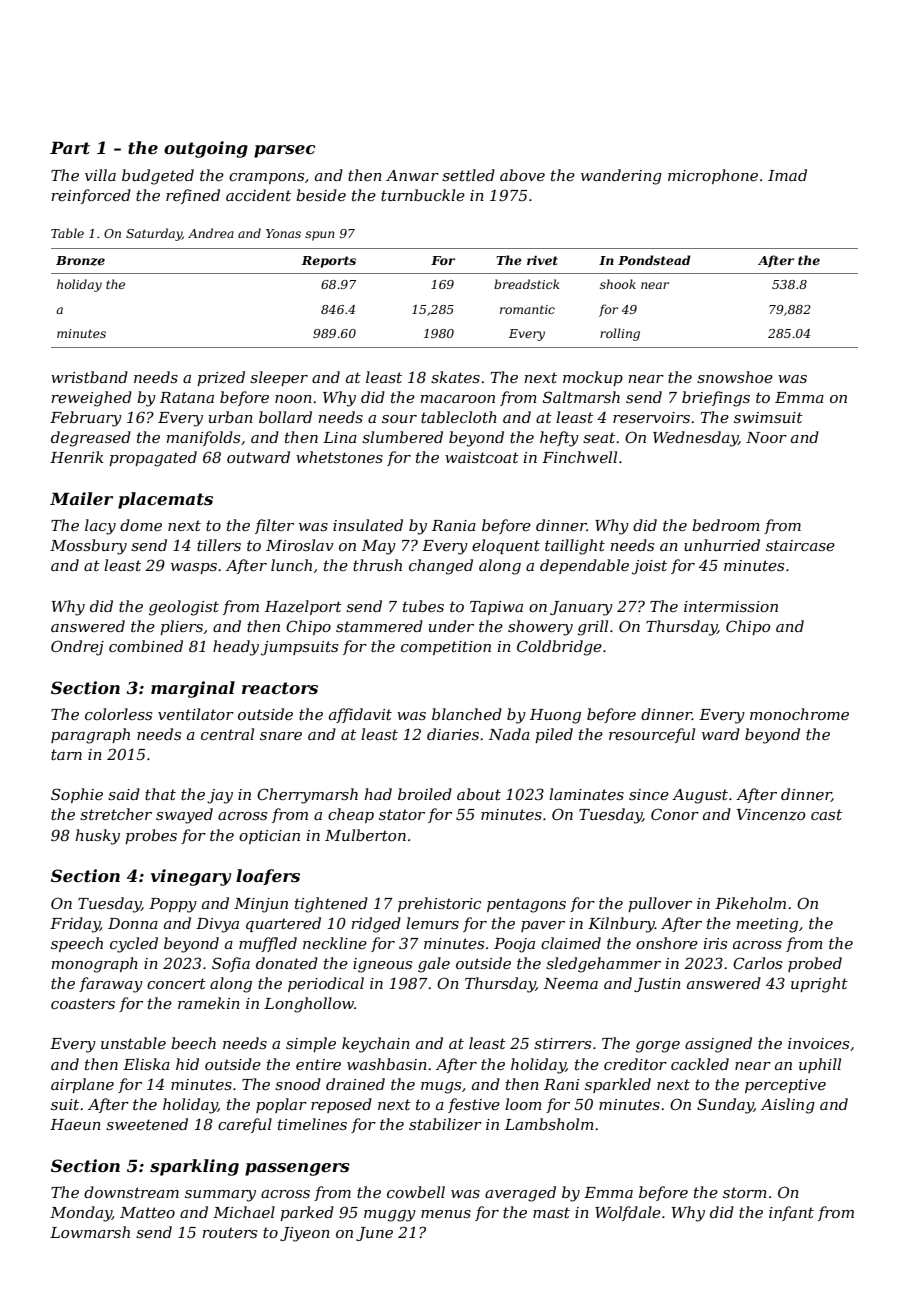 This image has width=908, height=1316. What do you see at coordinates (77, 648) in the image?
I see `Ondrej` at bounding box center [77, 648].
